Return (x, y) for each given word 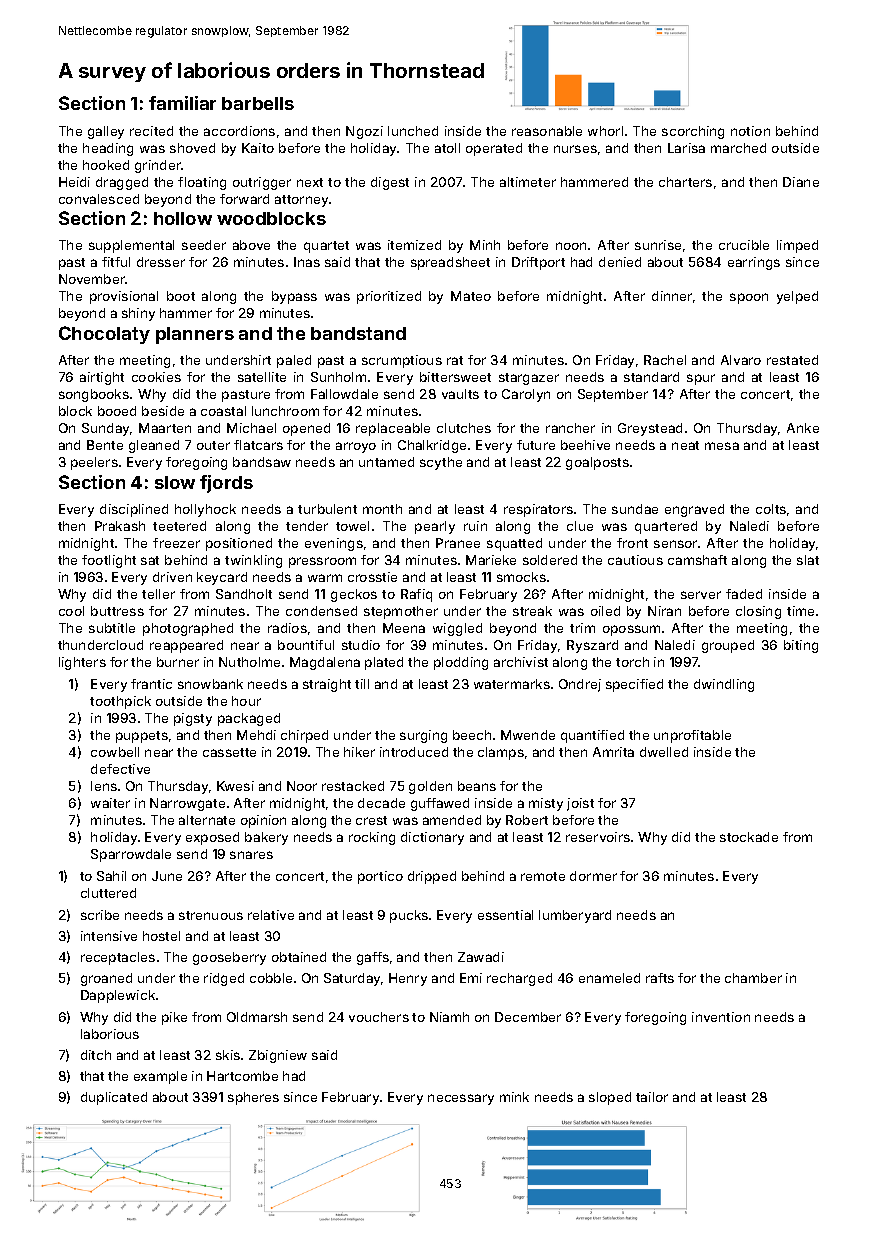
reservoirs (598, 837)
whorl (605, 131)
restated (792, 360)
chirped (304, 736)
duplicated (114, 1098)
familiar (182, 103)
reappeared (186, 646)
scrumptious (402, 361)
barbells (258, 103)
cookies (156, 377)
